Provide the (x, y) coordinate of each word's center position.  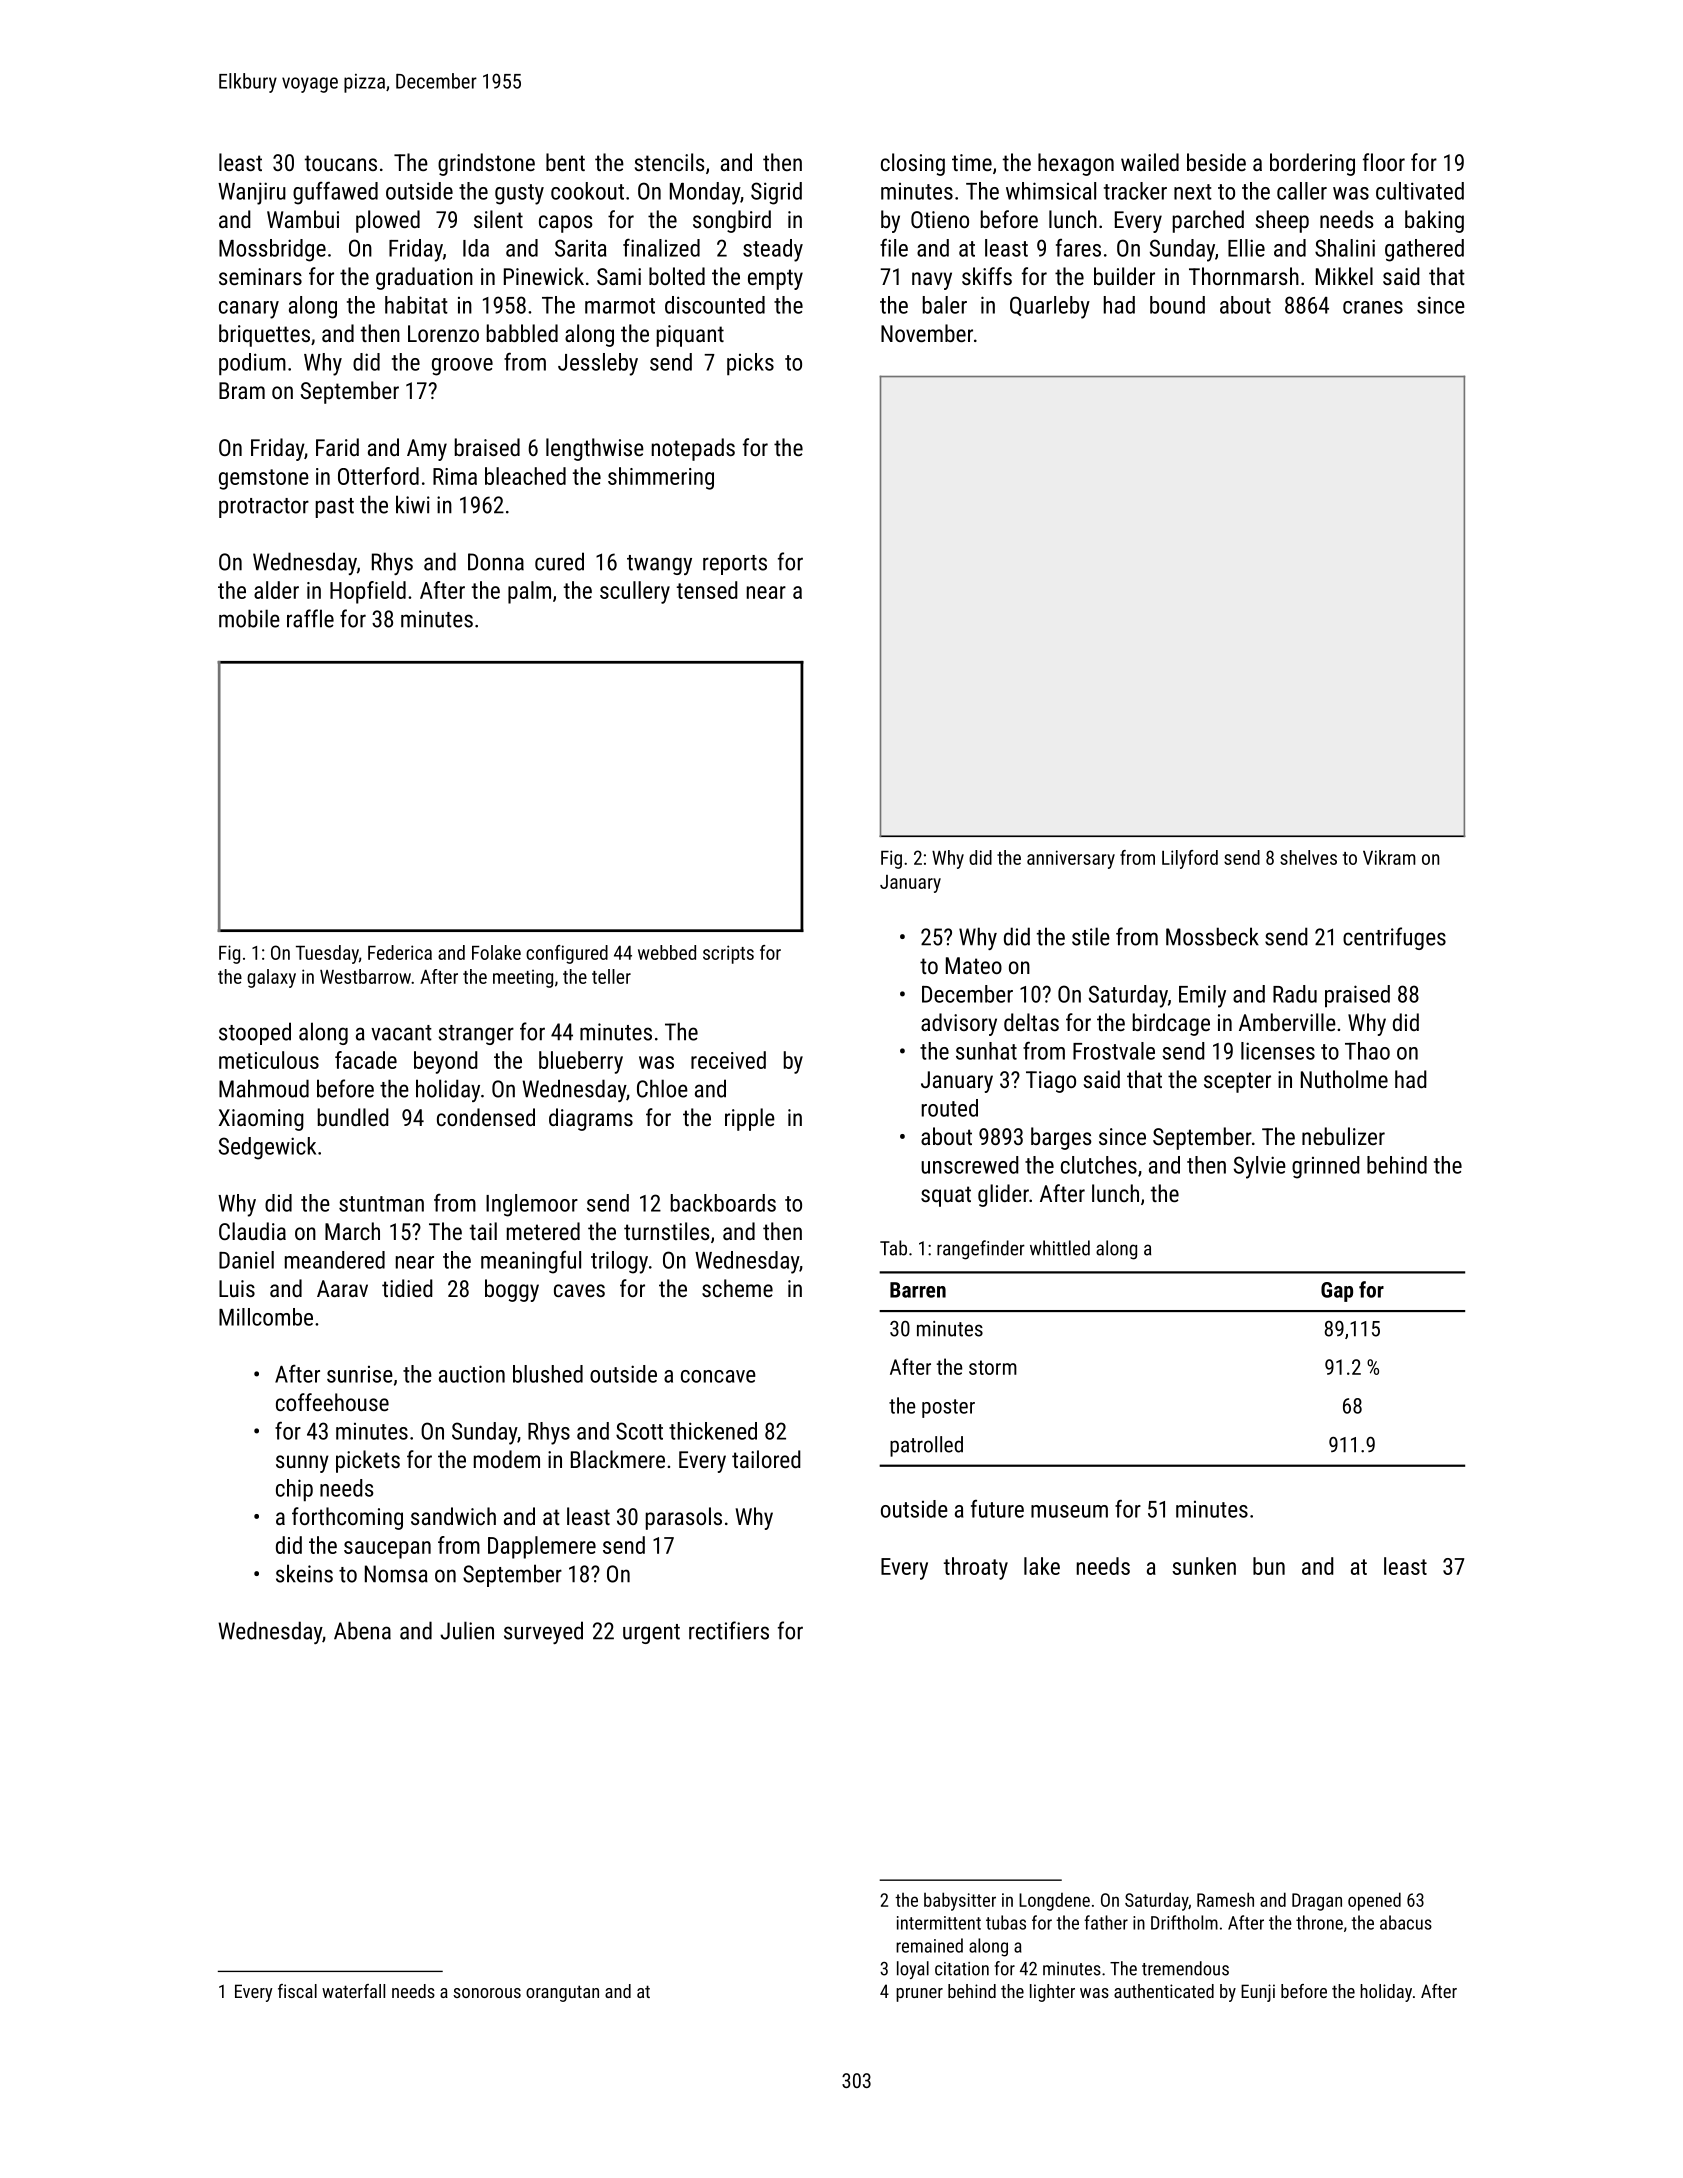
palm (529, 592)
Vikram (1389, 857)
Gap (1337, 1292)
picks (750, 364)
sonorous (487, 1993)
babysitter (960, 1901)
